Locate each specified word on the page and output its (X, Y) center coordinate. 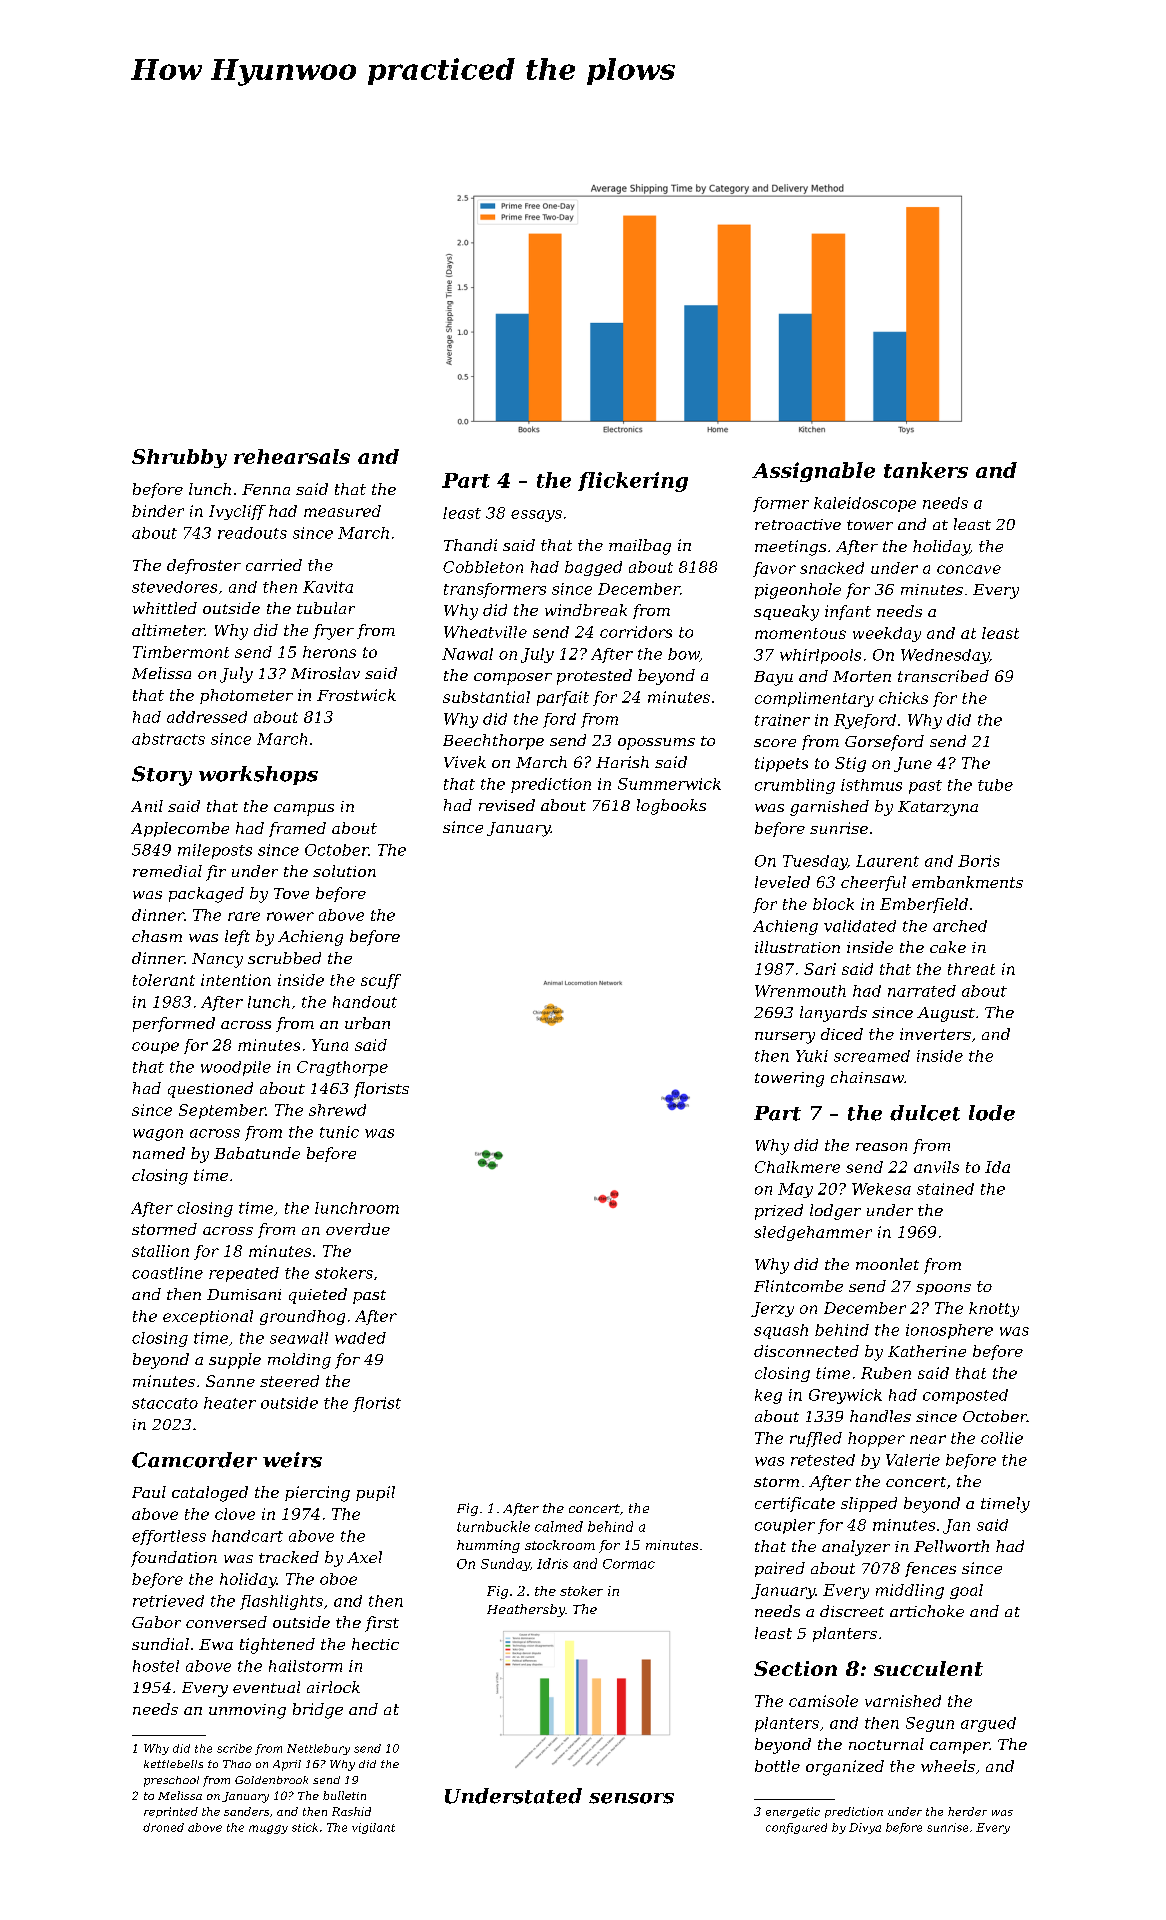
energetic (793, 1812)
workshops (258, 775)
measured (342, 511)
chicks (903, 698)
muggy (268, 1829)
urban (367, 1023)
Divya (865, 1828)
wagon (158, 1135)
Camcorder (194, 1460)
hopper (876, 1439)
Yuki (812, 1056)
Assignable (813, 472)
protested (594, 677)
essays (536, 516)
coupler (785, 1526)
